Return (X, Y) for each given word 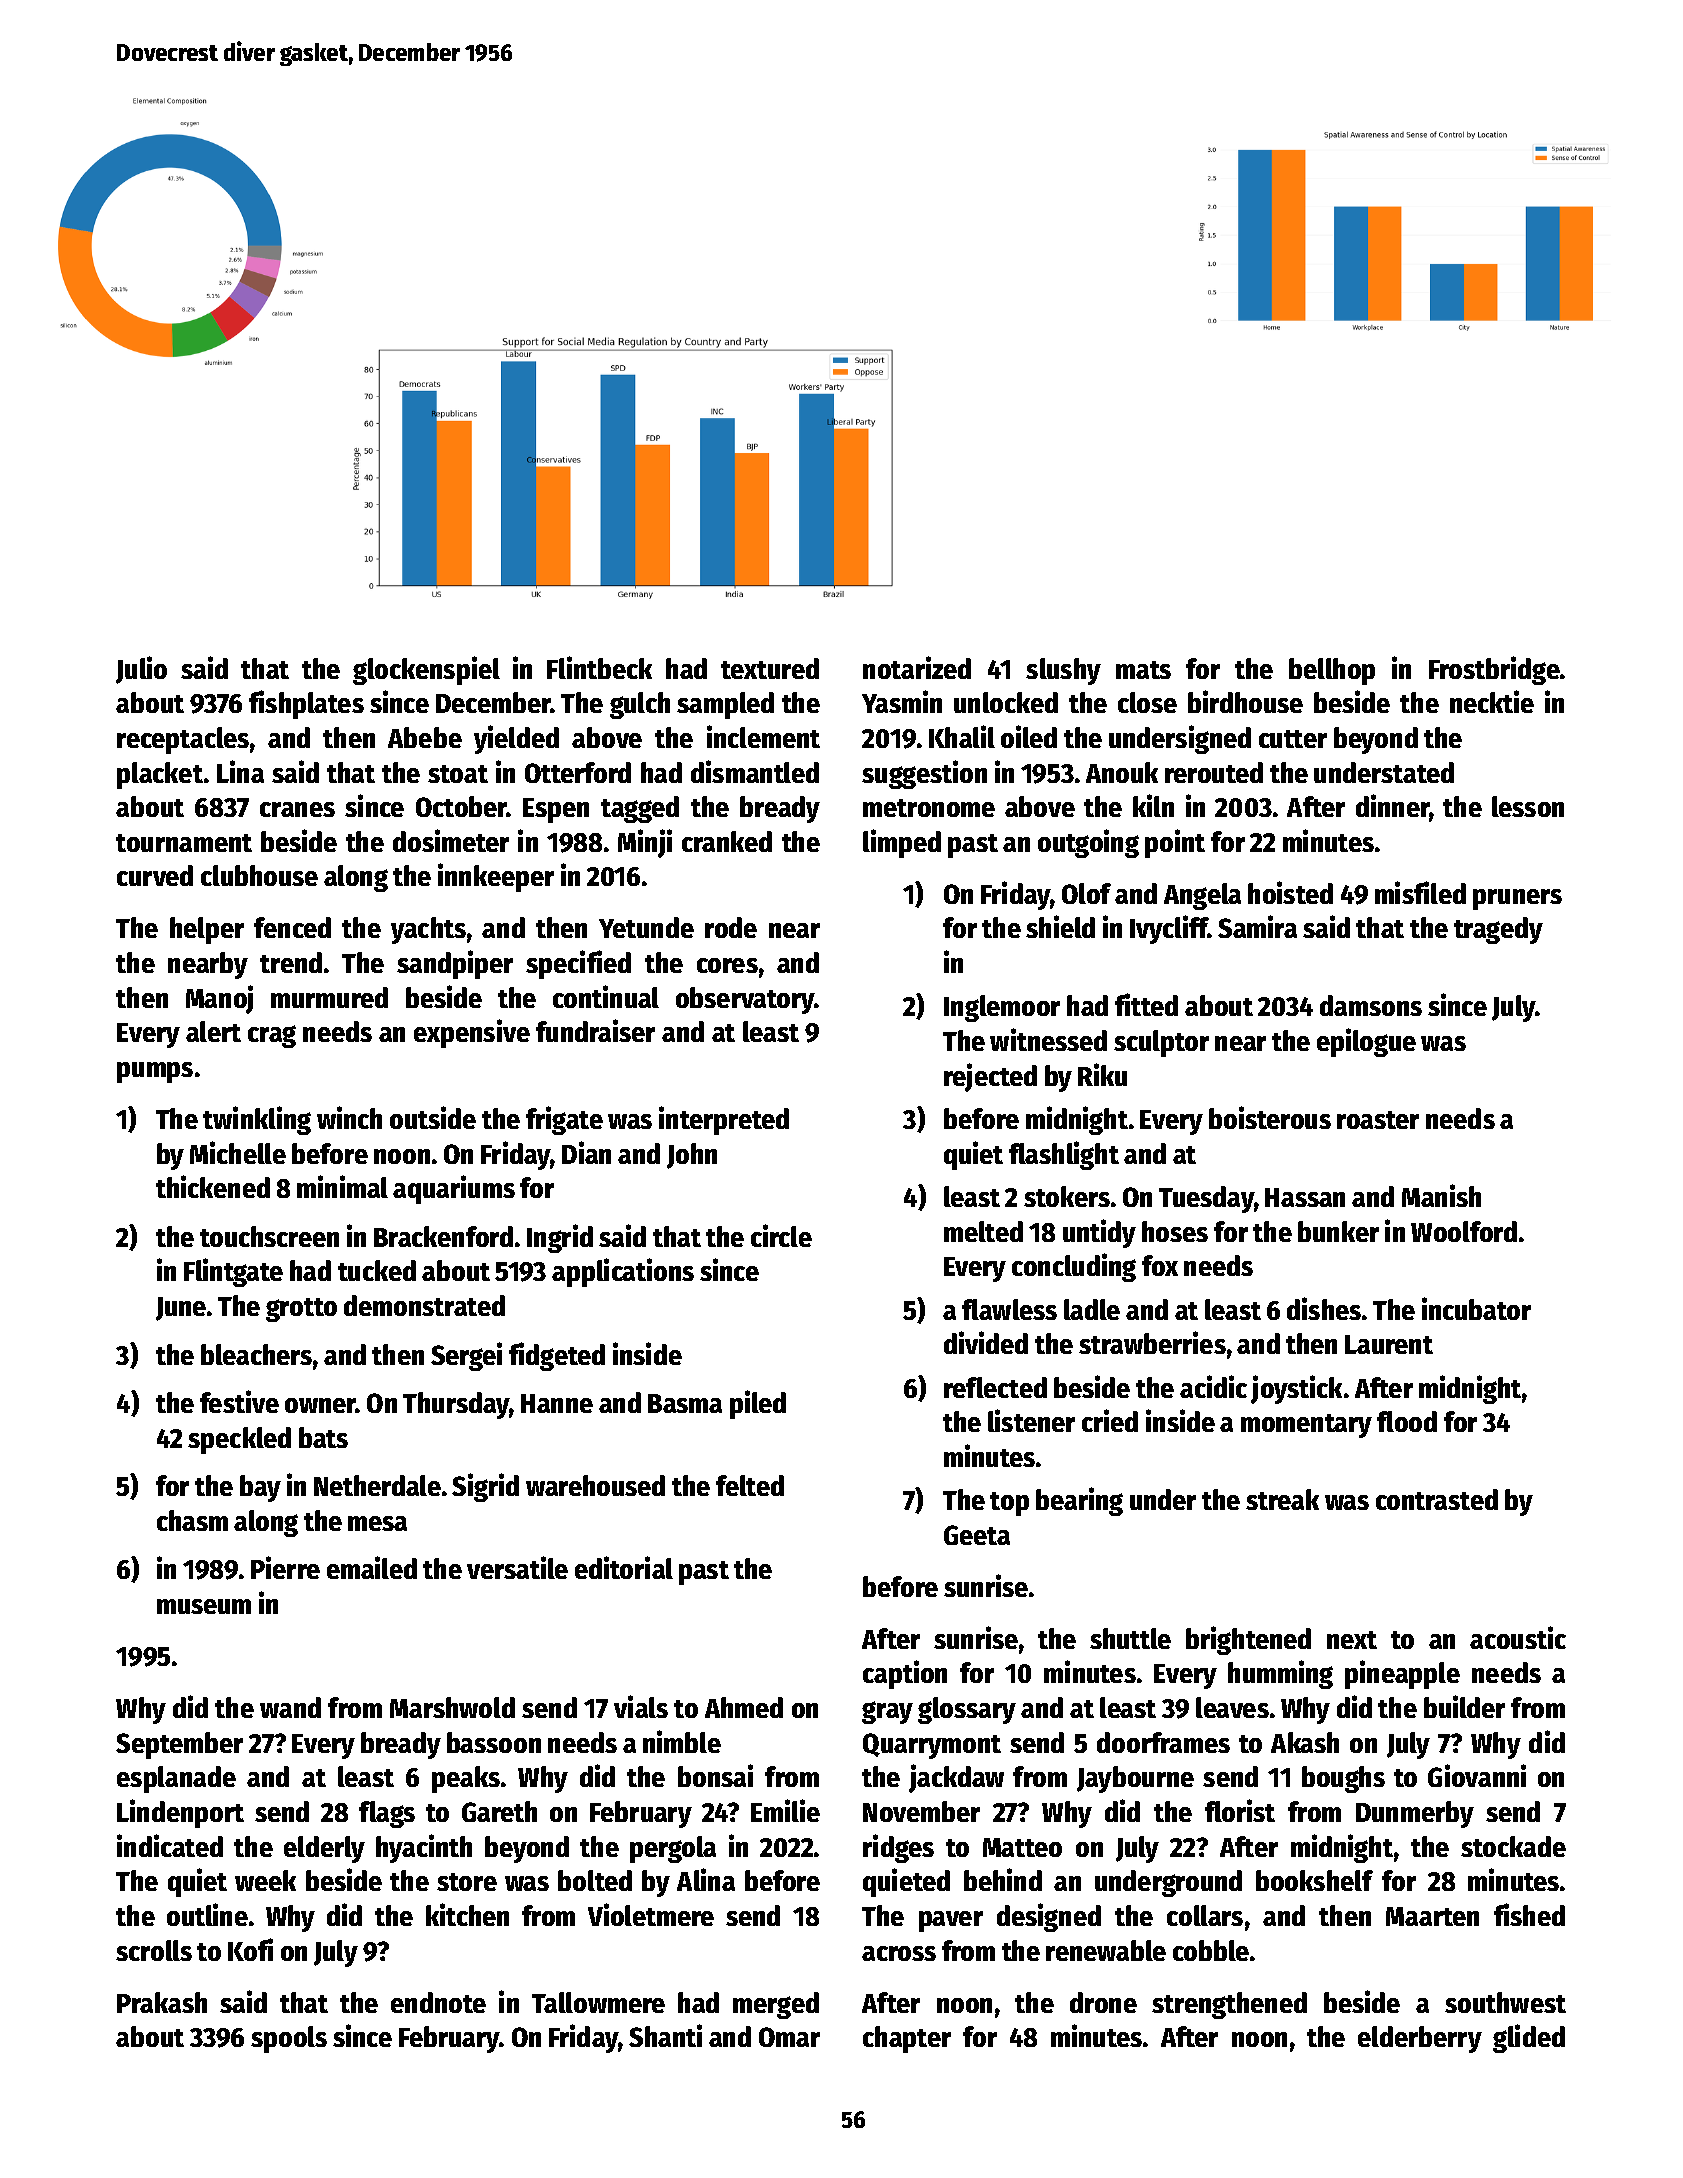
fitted (1146, 1004)
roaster (1378, 1120)
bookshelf (1314, 1880)
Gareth (499, 1811)
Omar (789, 2037)
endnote (438, 2002)
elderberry (1420, 2039)
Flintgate (233, 1272)
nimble (682, 1741)
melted (983, 1231)
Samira (1257, 926)
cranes (297, 809)
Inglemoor (1002, 1008)
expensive (472, 1033)
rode (731, 927)
